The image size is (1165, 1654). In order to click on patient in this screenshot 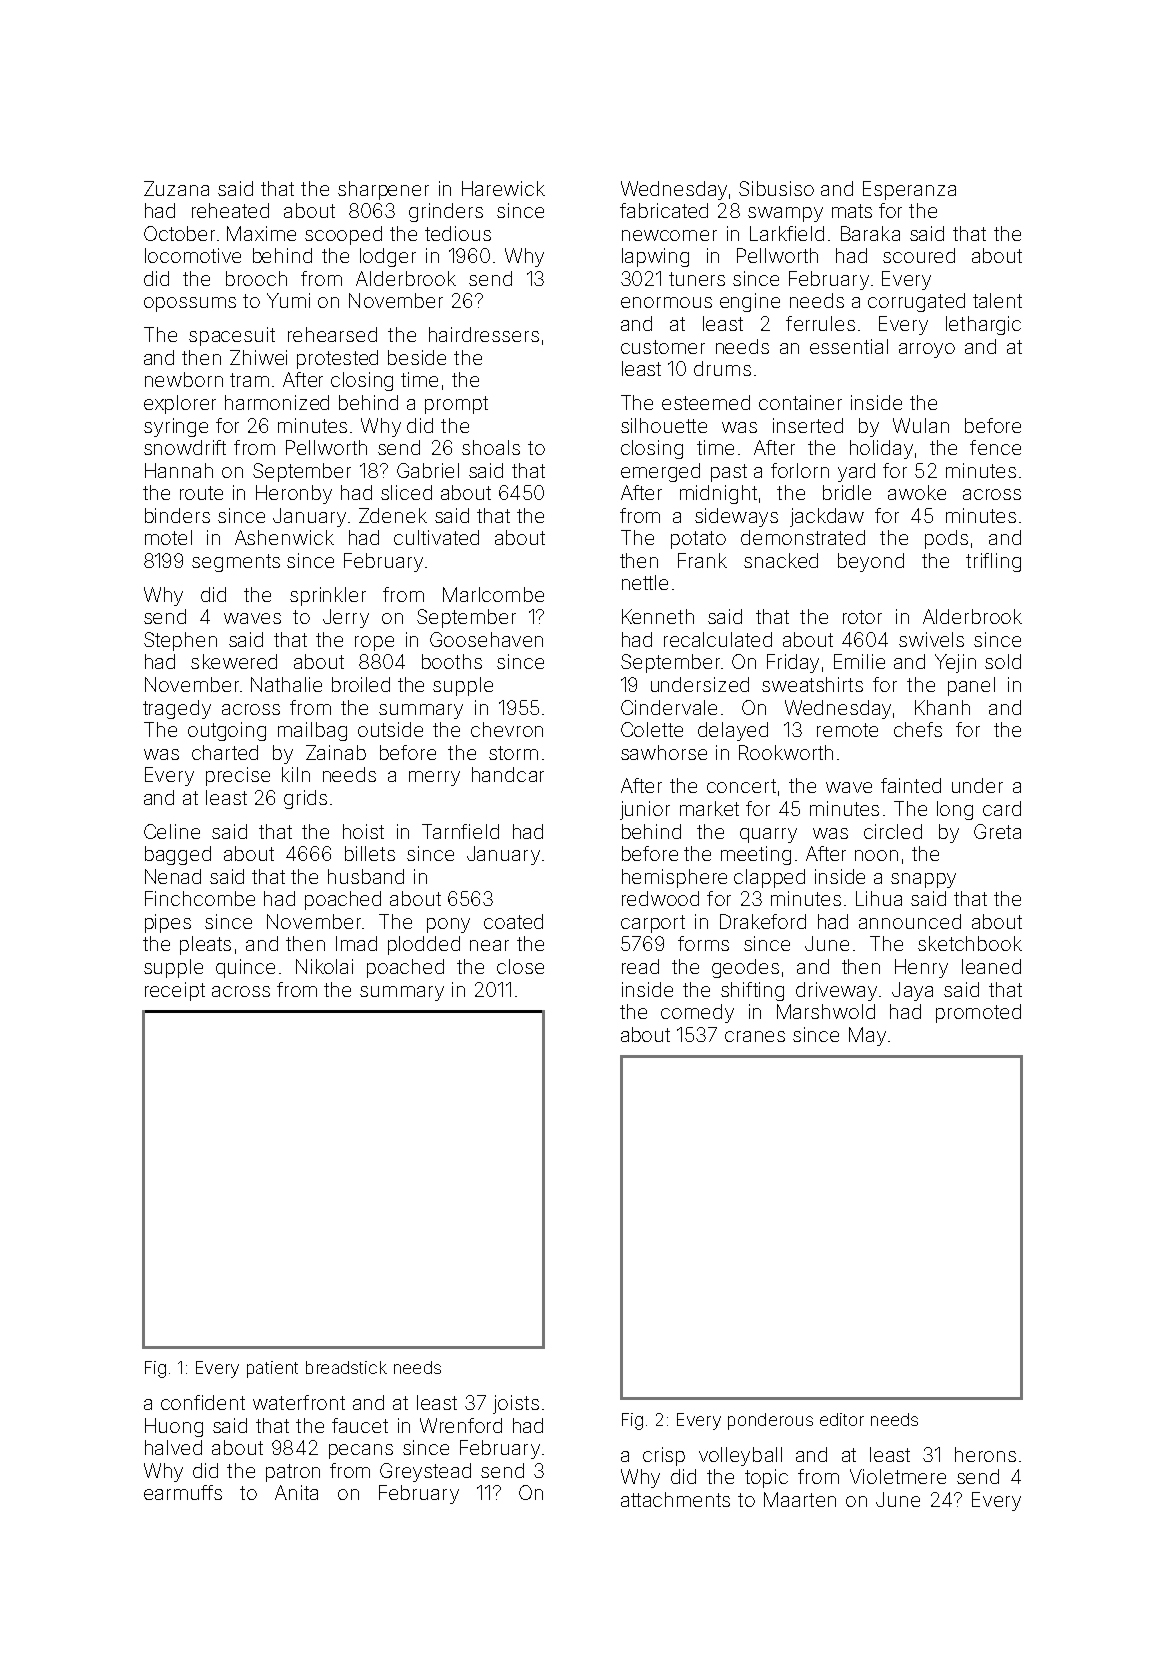, I will do `click(272, 1369)`.
